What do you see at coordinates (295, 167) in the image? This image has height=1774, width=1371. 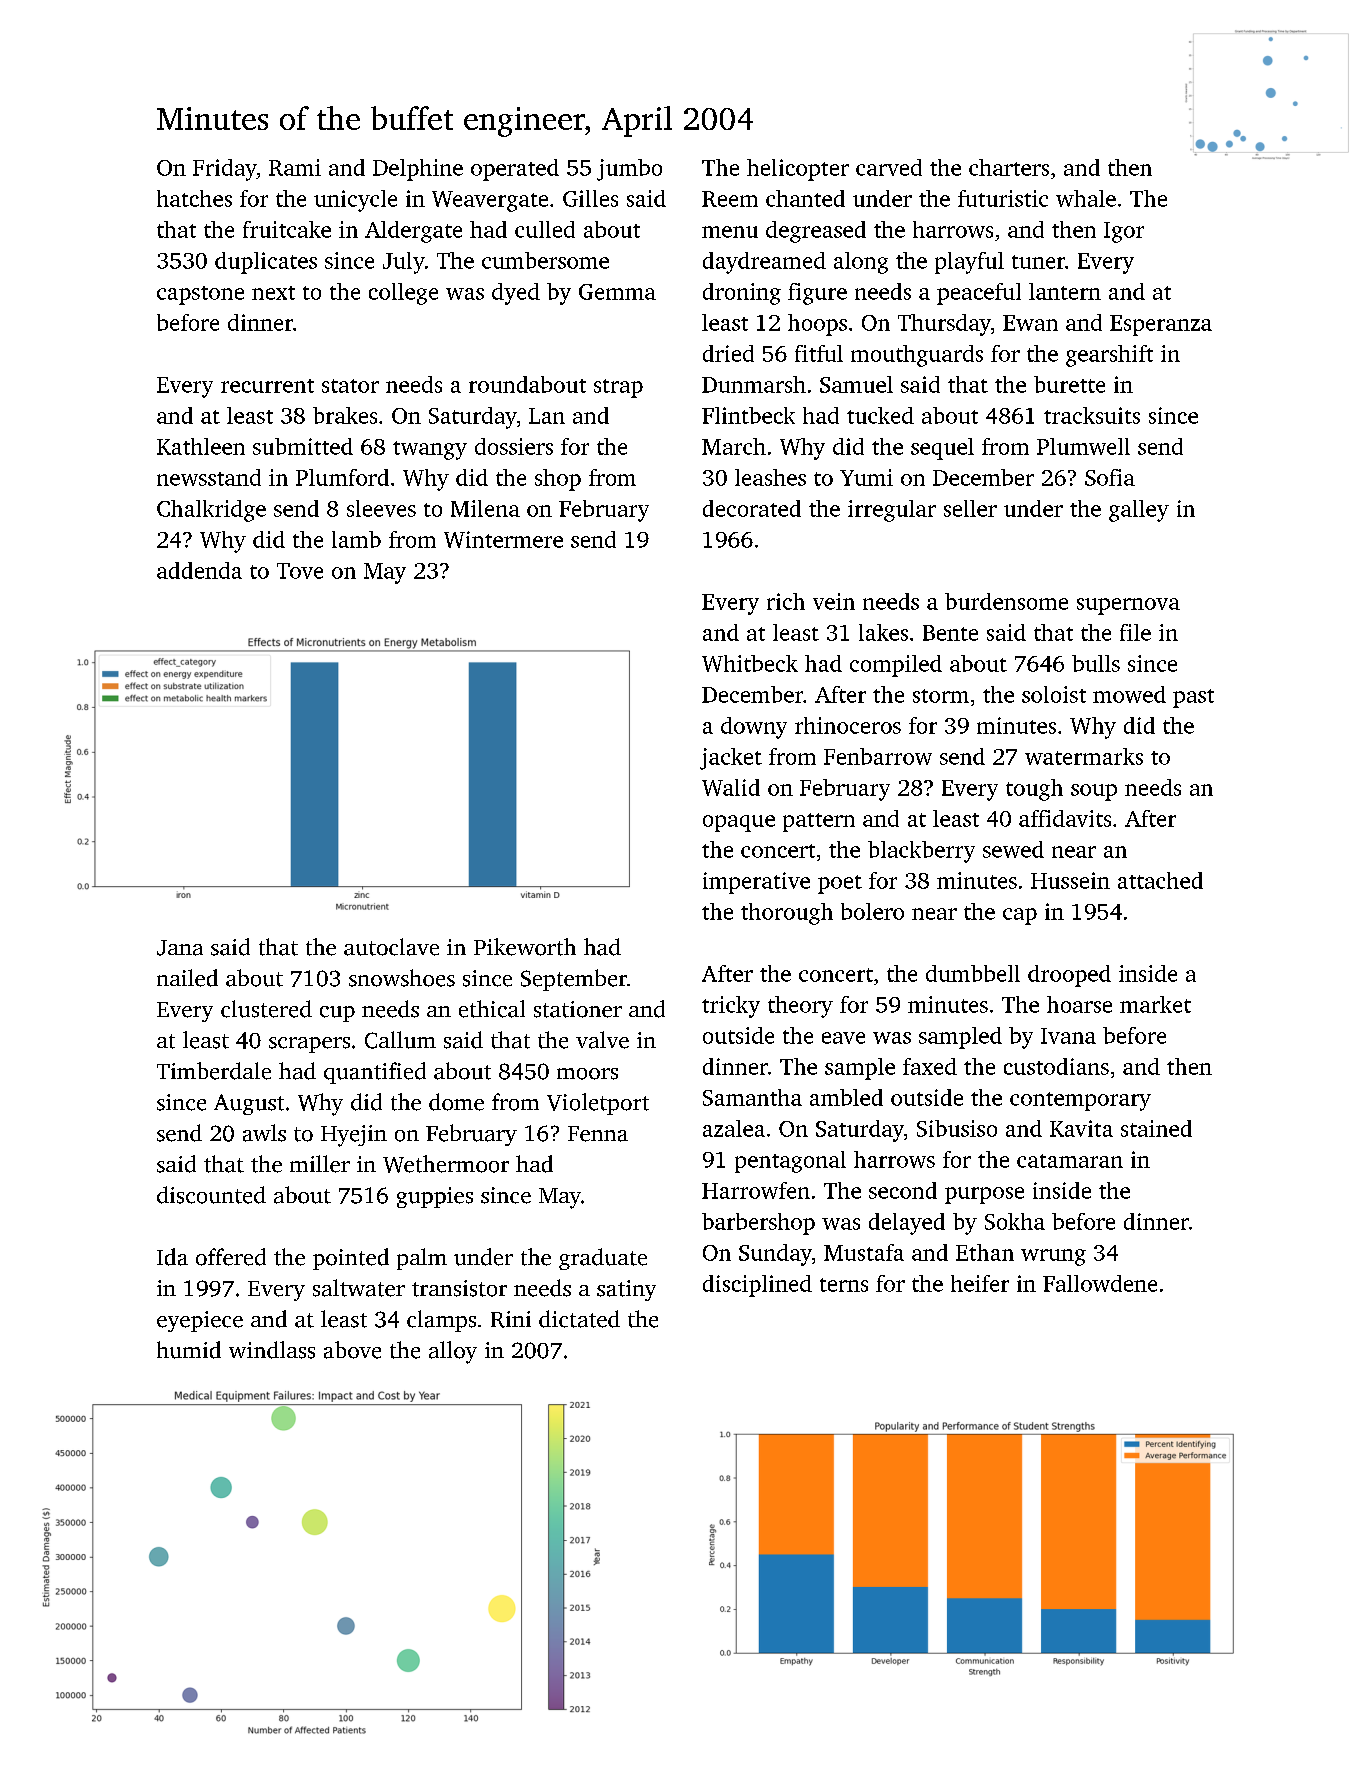 I see `Rami` at bounding box center [295, 167].
